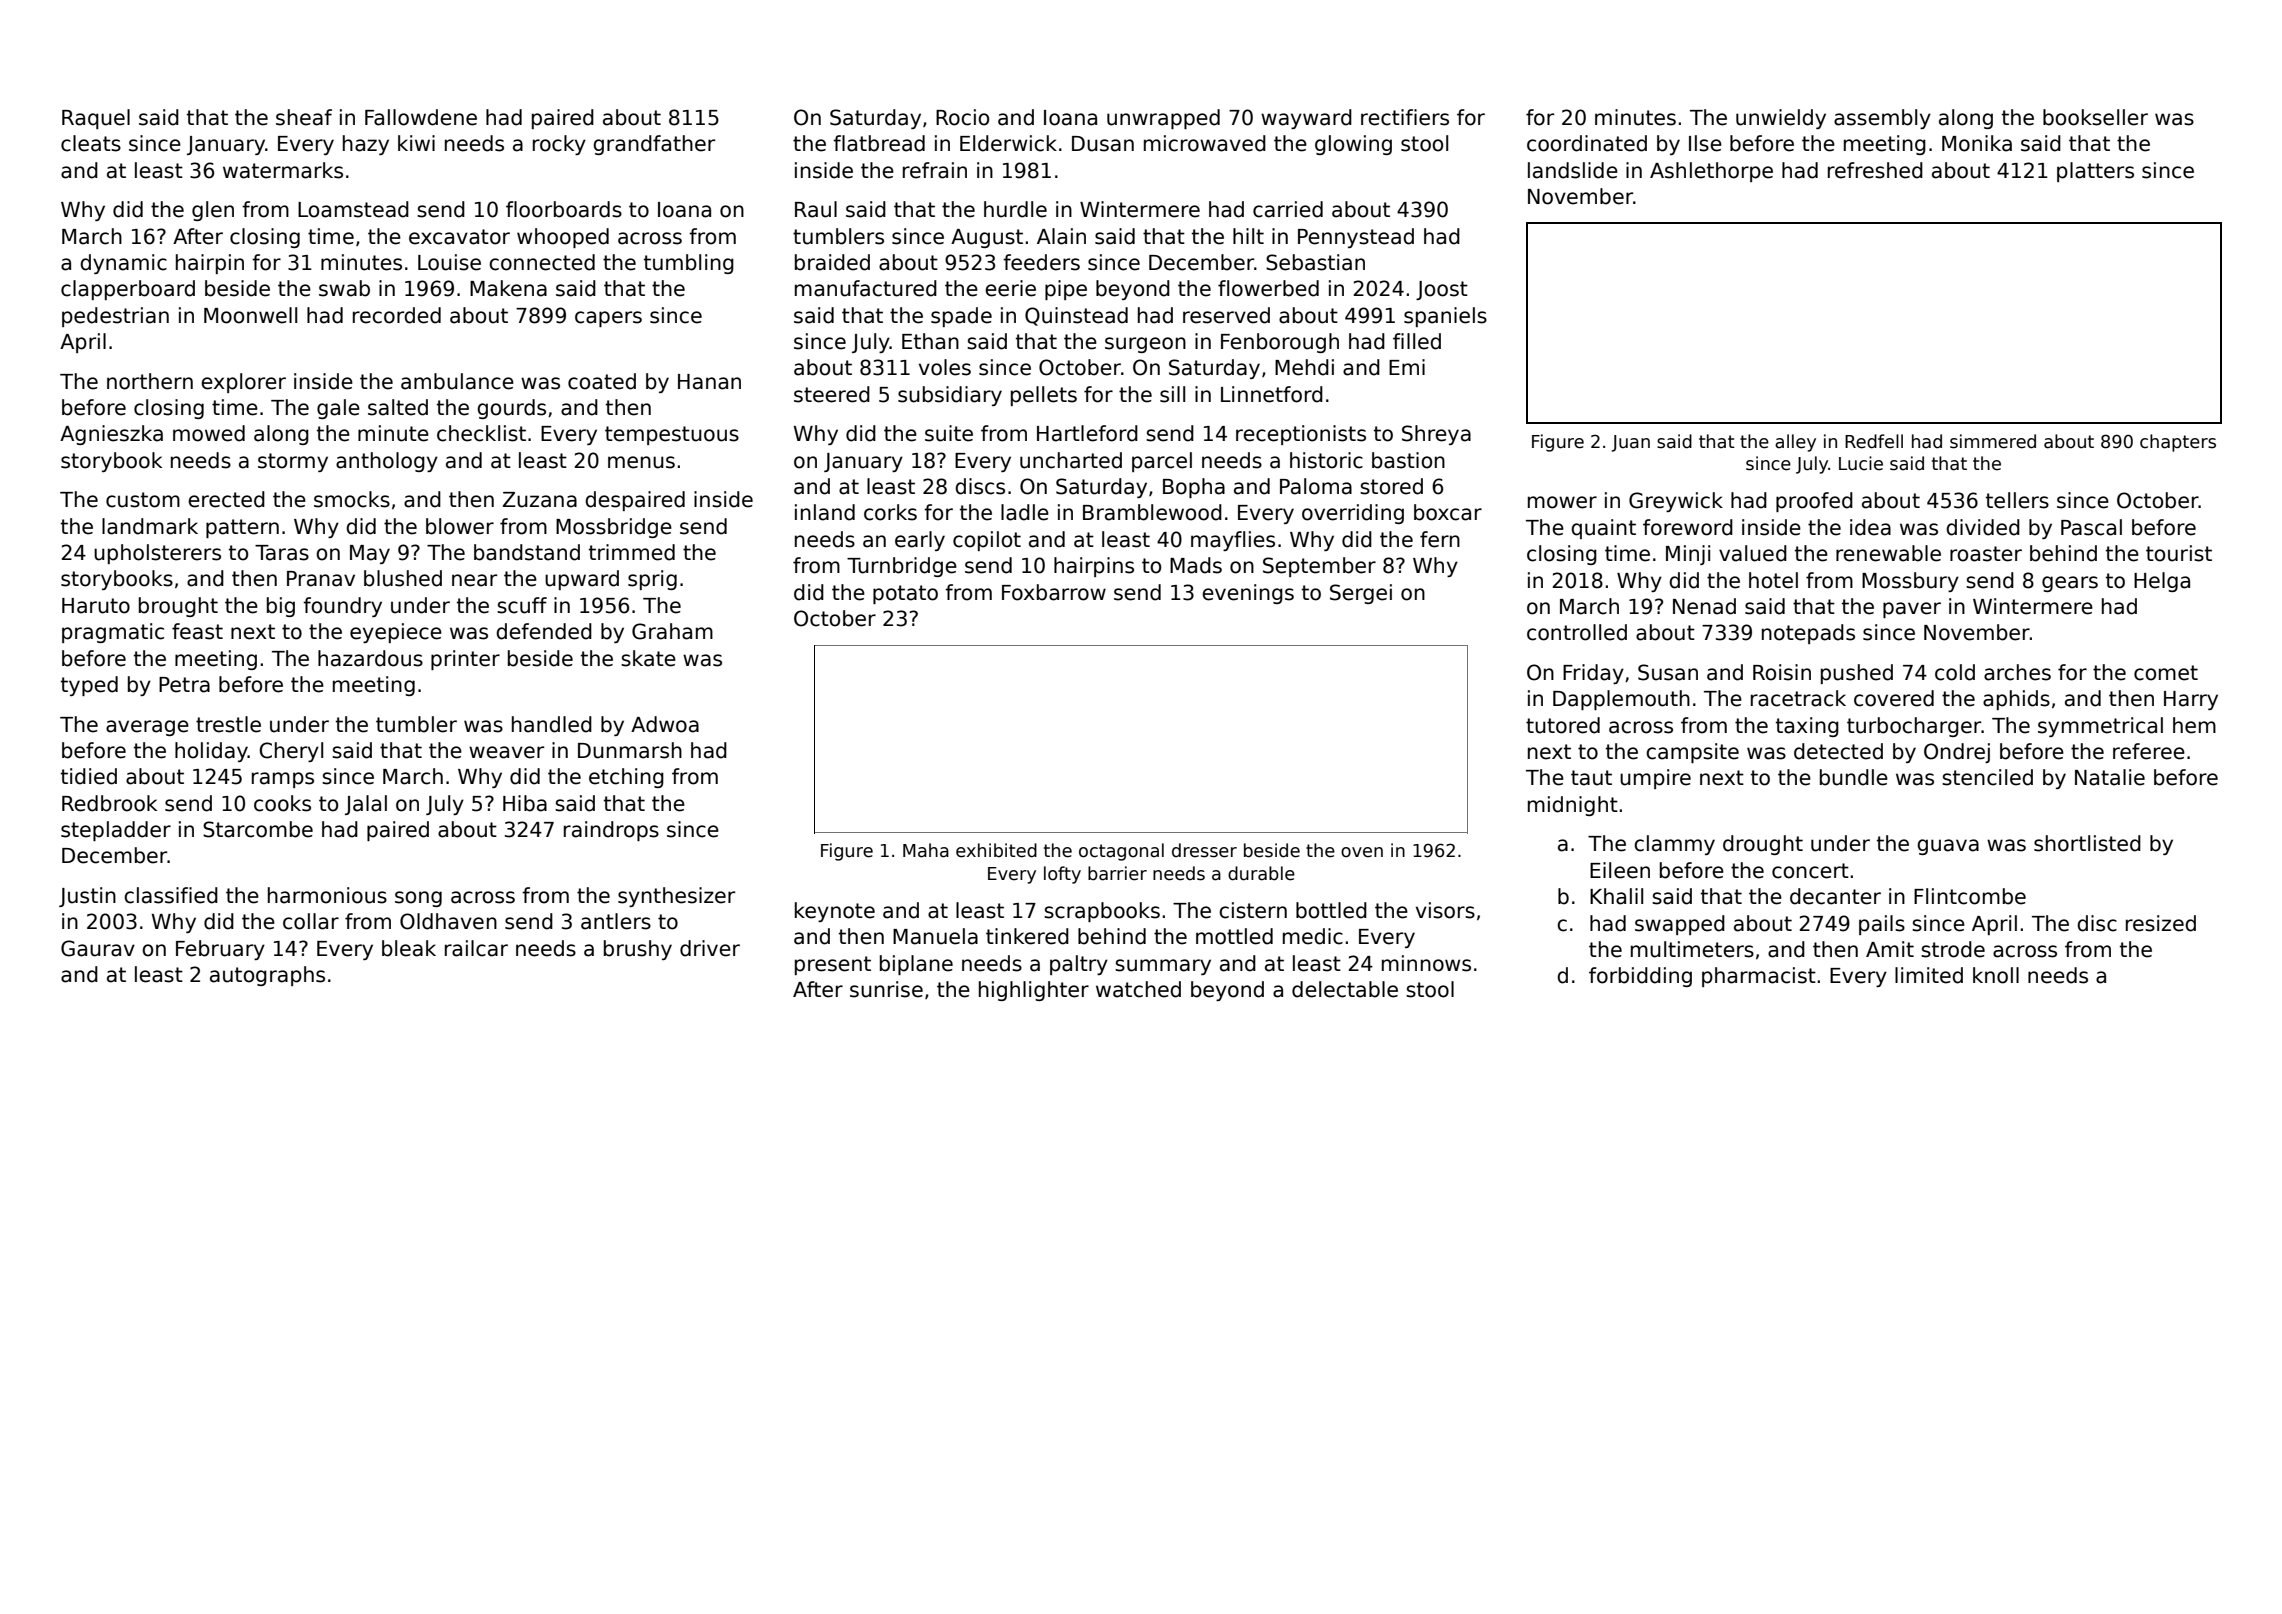 This screenshot has height=1614, width=2282. Describe the element at coordinates (98, 948) in the screenshot. I see `Gaurav` at that location.
